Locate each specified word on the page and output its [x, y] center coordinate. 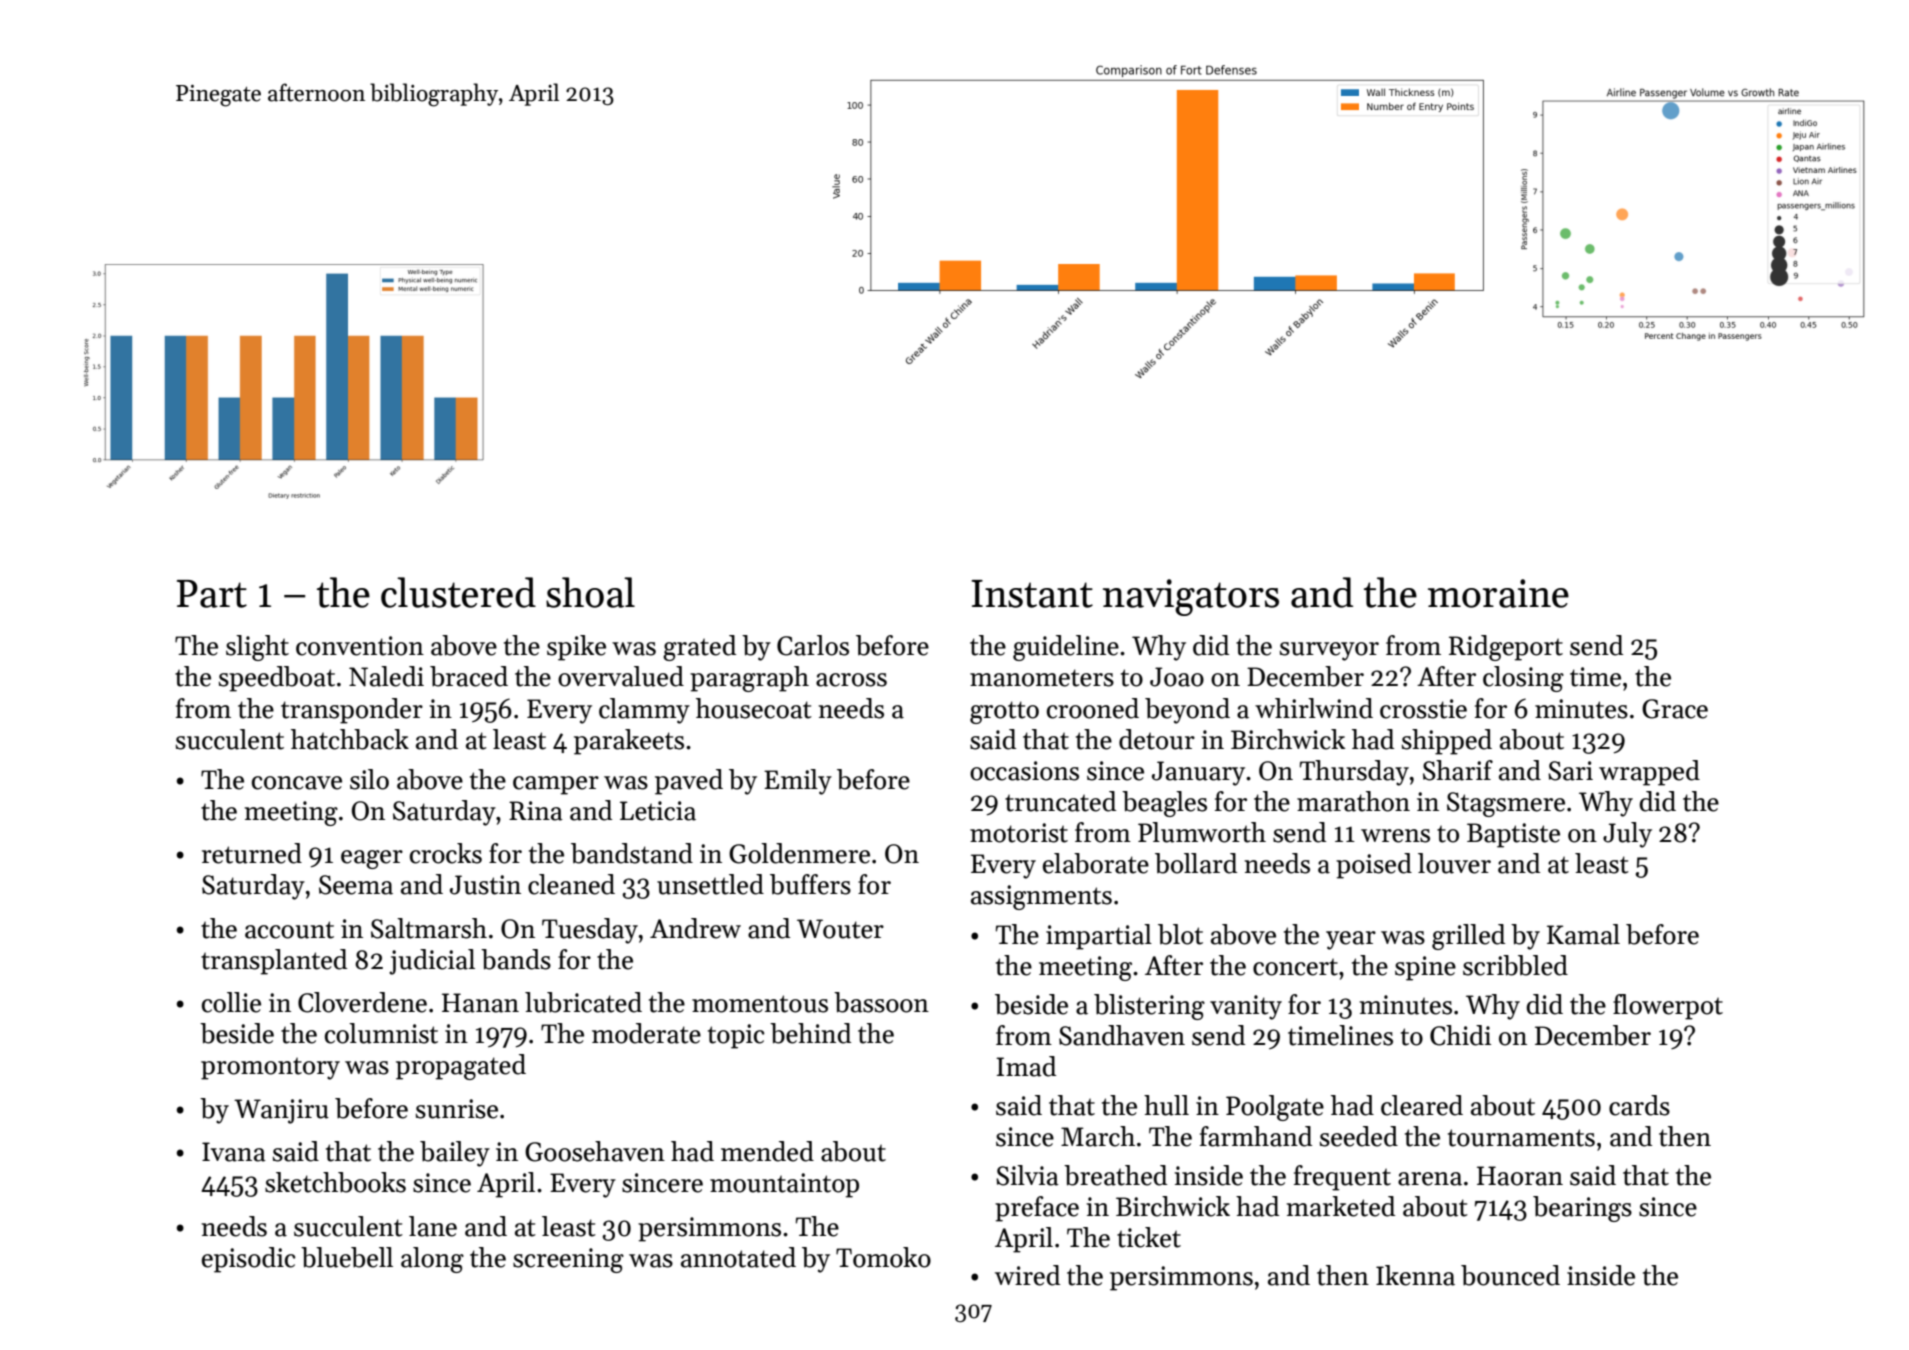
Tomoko [883, 1257]
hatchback [350, 739]
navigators [1191, 597]
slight [257, 648]
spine [1425, 968]
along [432, 1260]
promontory [270, 1068]
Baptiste [1513, 835]
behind [810, 1033]
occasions [1024, 771]
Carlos [813, 645]
